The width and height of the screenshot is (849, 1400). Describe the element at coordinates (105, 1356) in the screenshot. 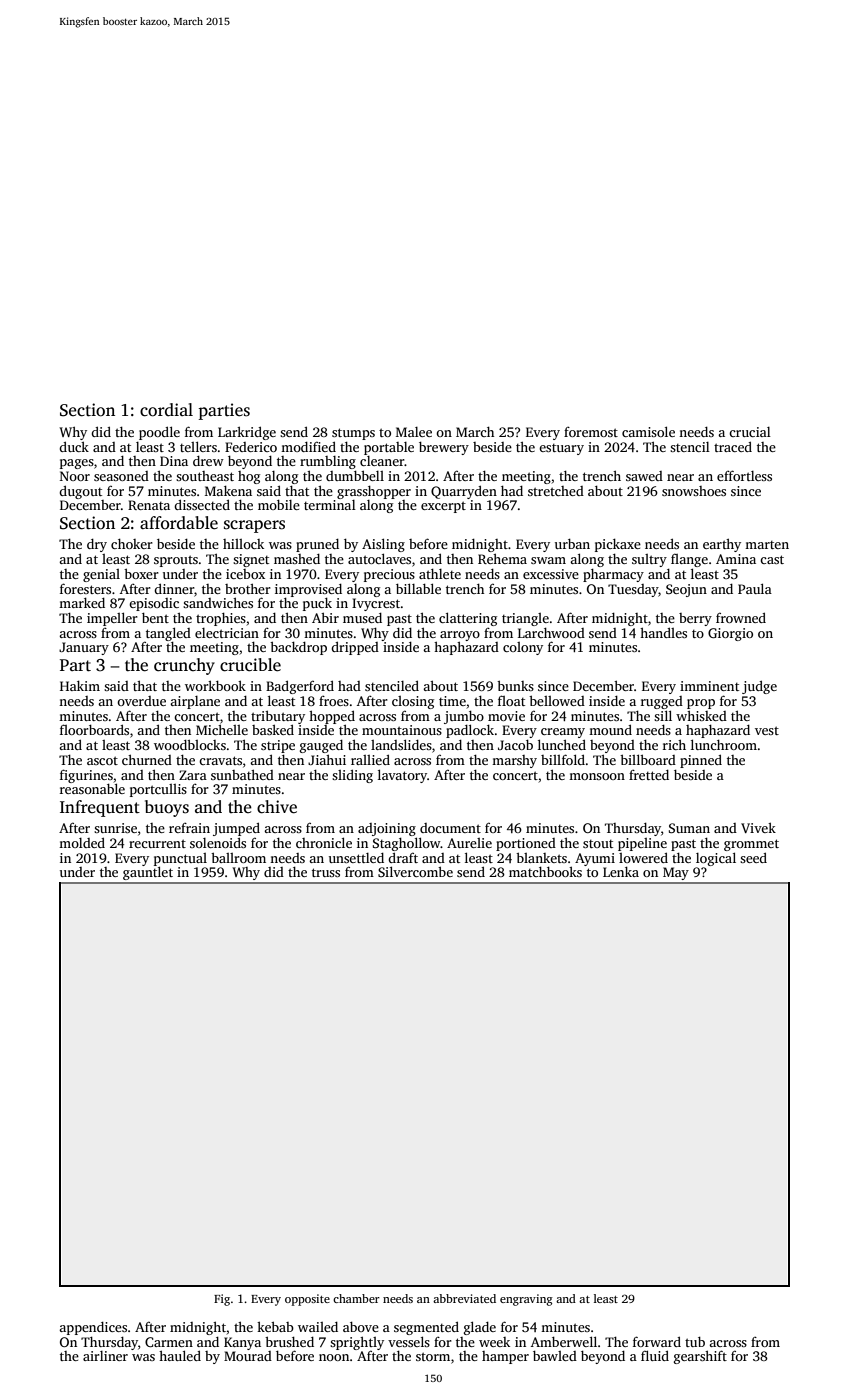

I see `airliner` at that location.
